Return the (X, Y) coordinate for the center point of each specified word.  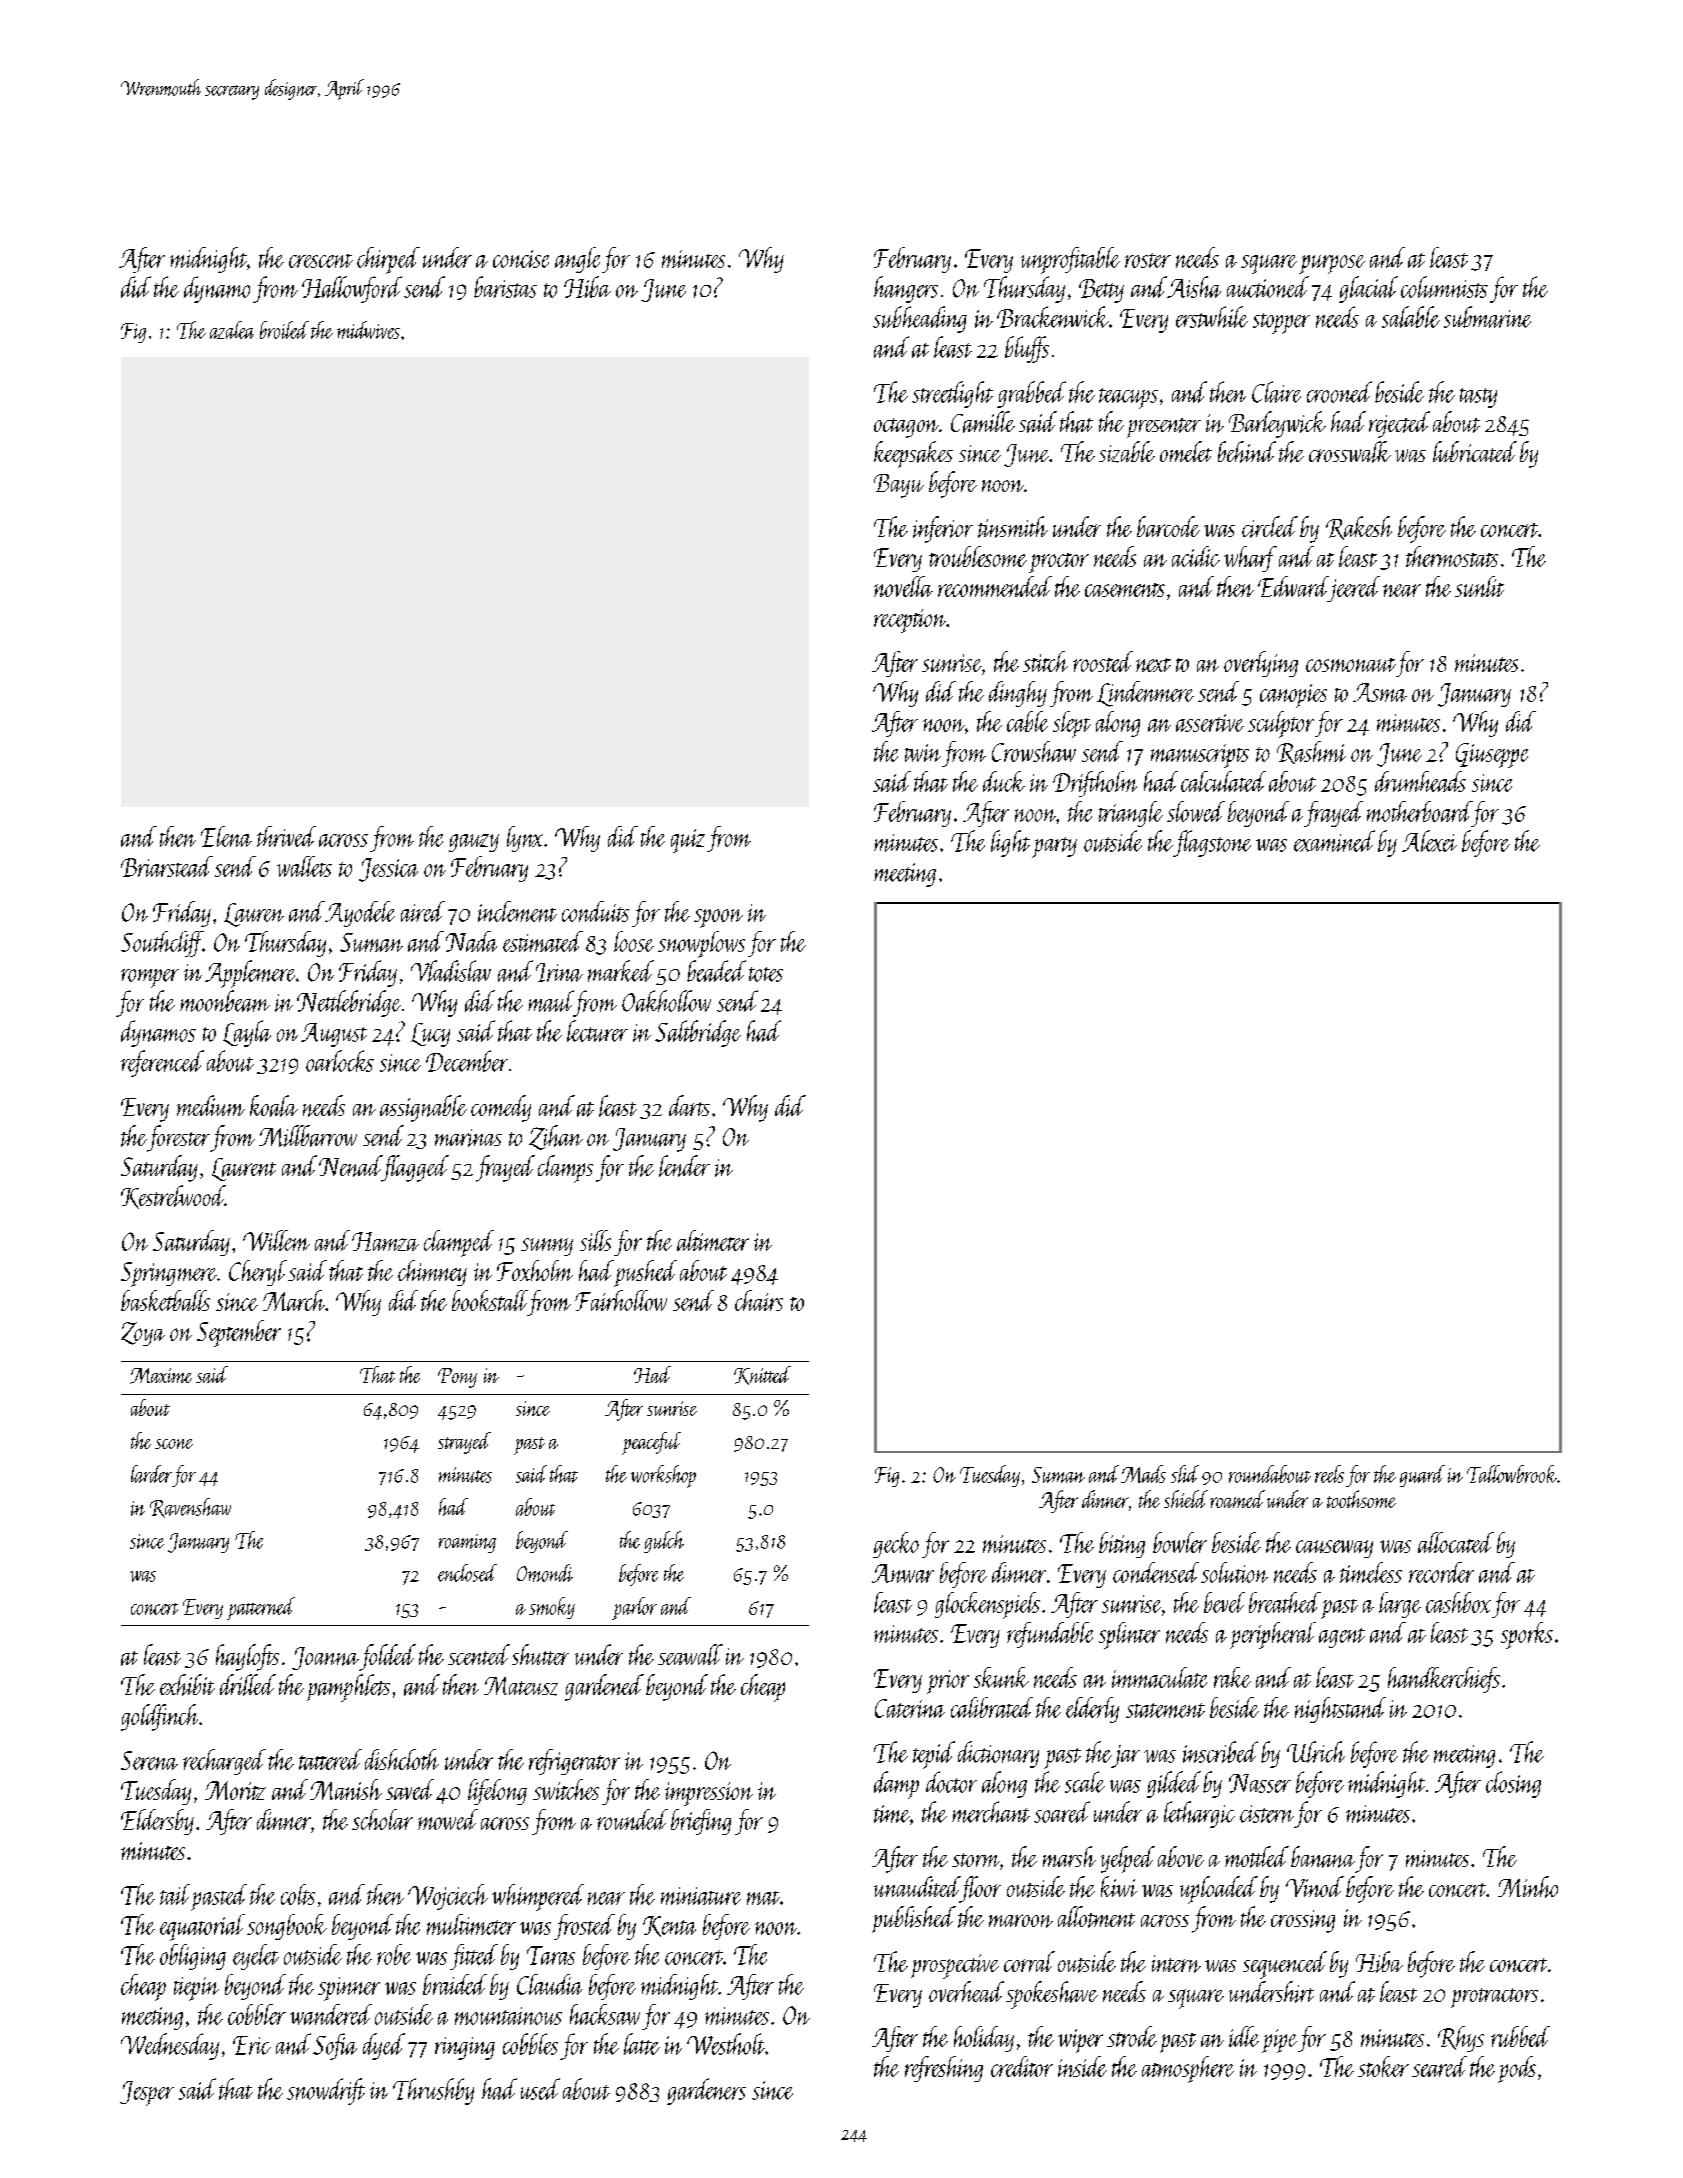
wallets (304, 866)
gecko (896, 1545)
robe (394, 1954)
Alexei (1429, 841)
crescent (321, 261)
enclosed (467, 1573)
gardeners (706, 2091)
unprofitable (1070, 260)
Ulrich (1316, 1752)
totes (766, 974)
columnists (1444, 287)
